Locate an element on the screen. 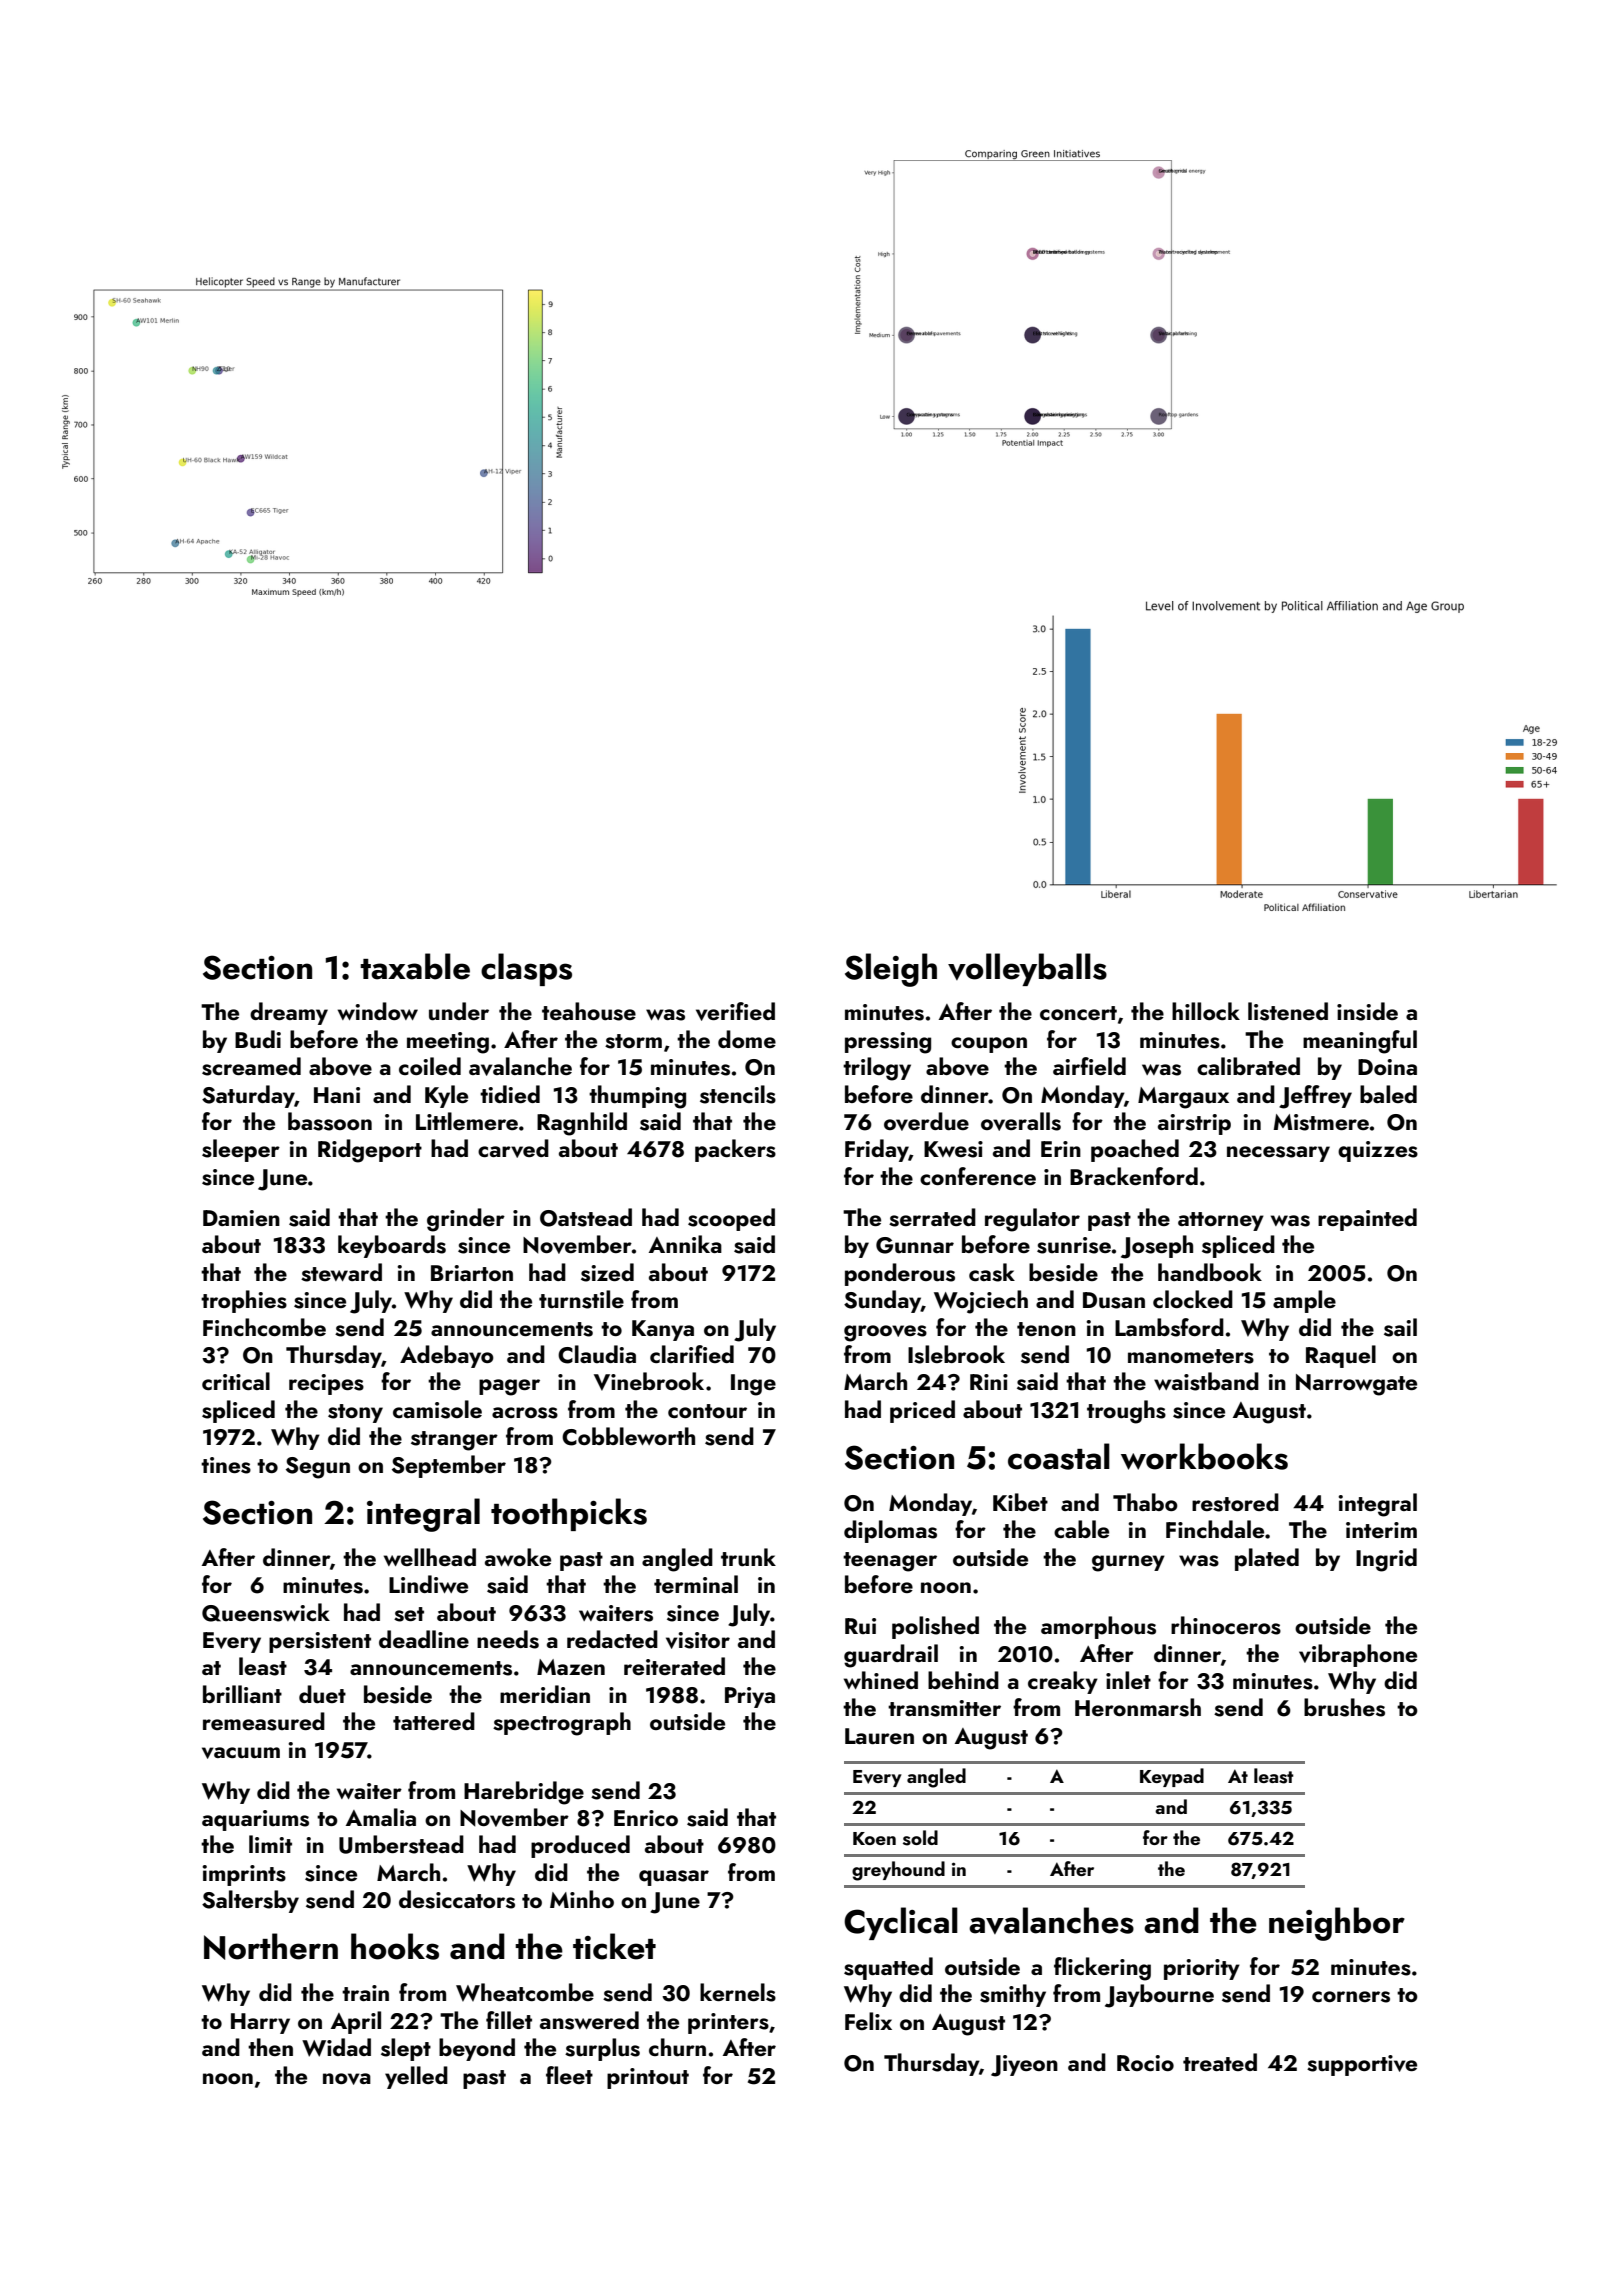 This screenshot has width=1620, height=2292. Gunnar is located at coordinates (915, 1245).
